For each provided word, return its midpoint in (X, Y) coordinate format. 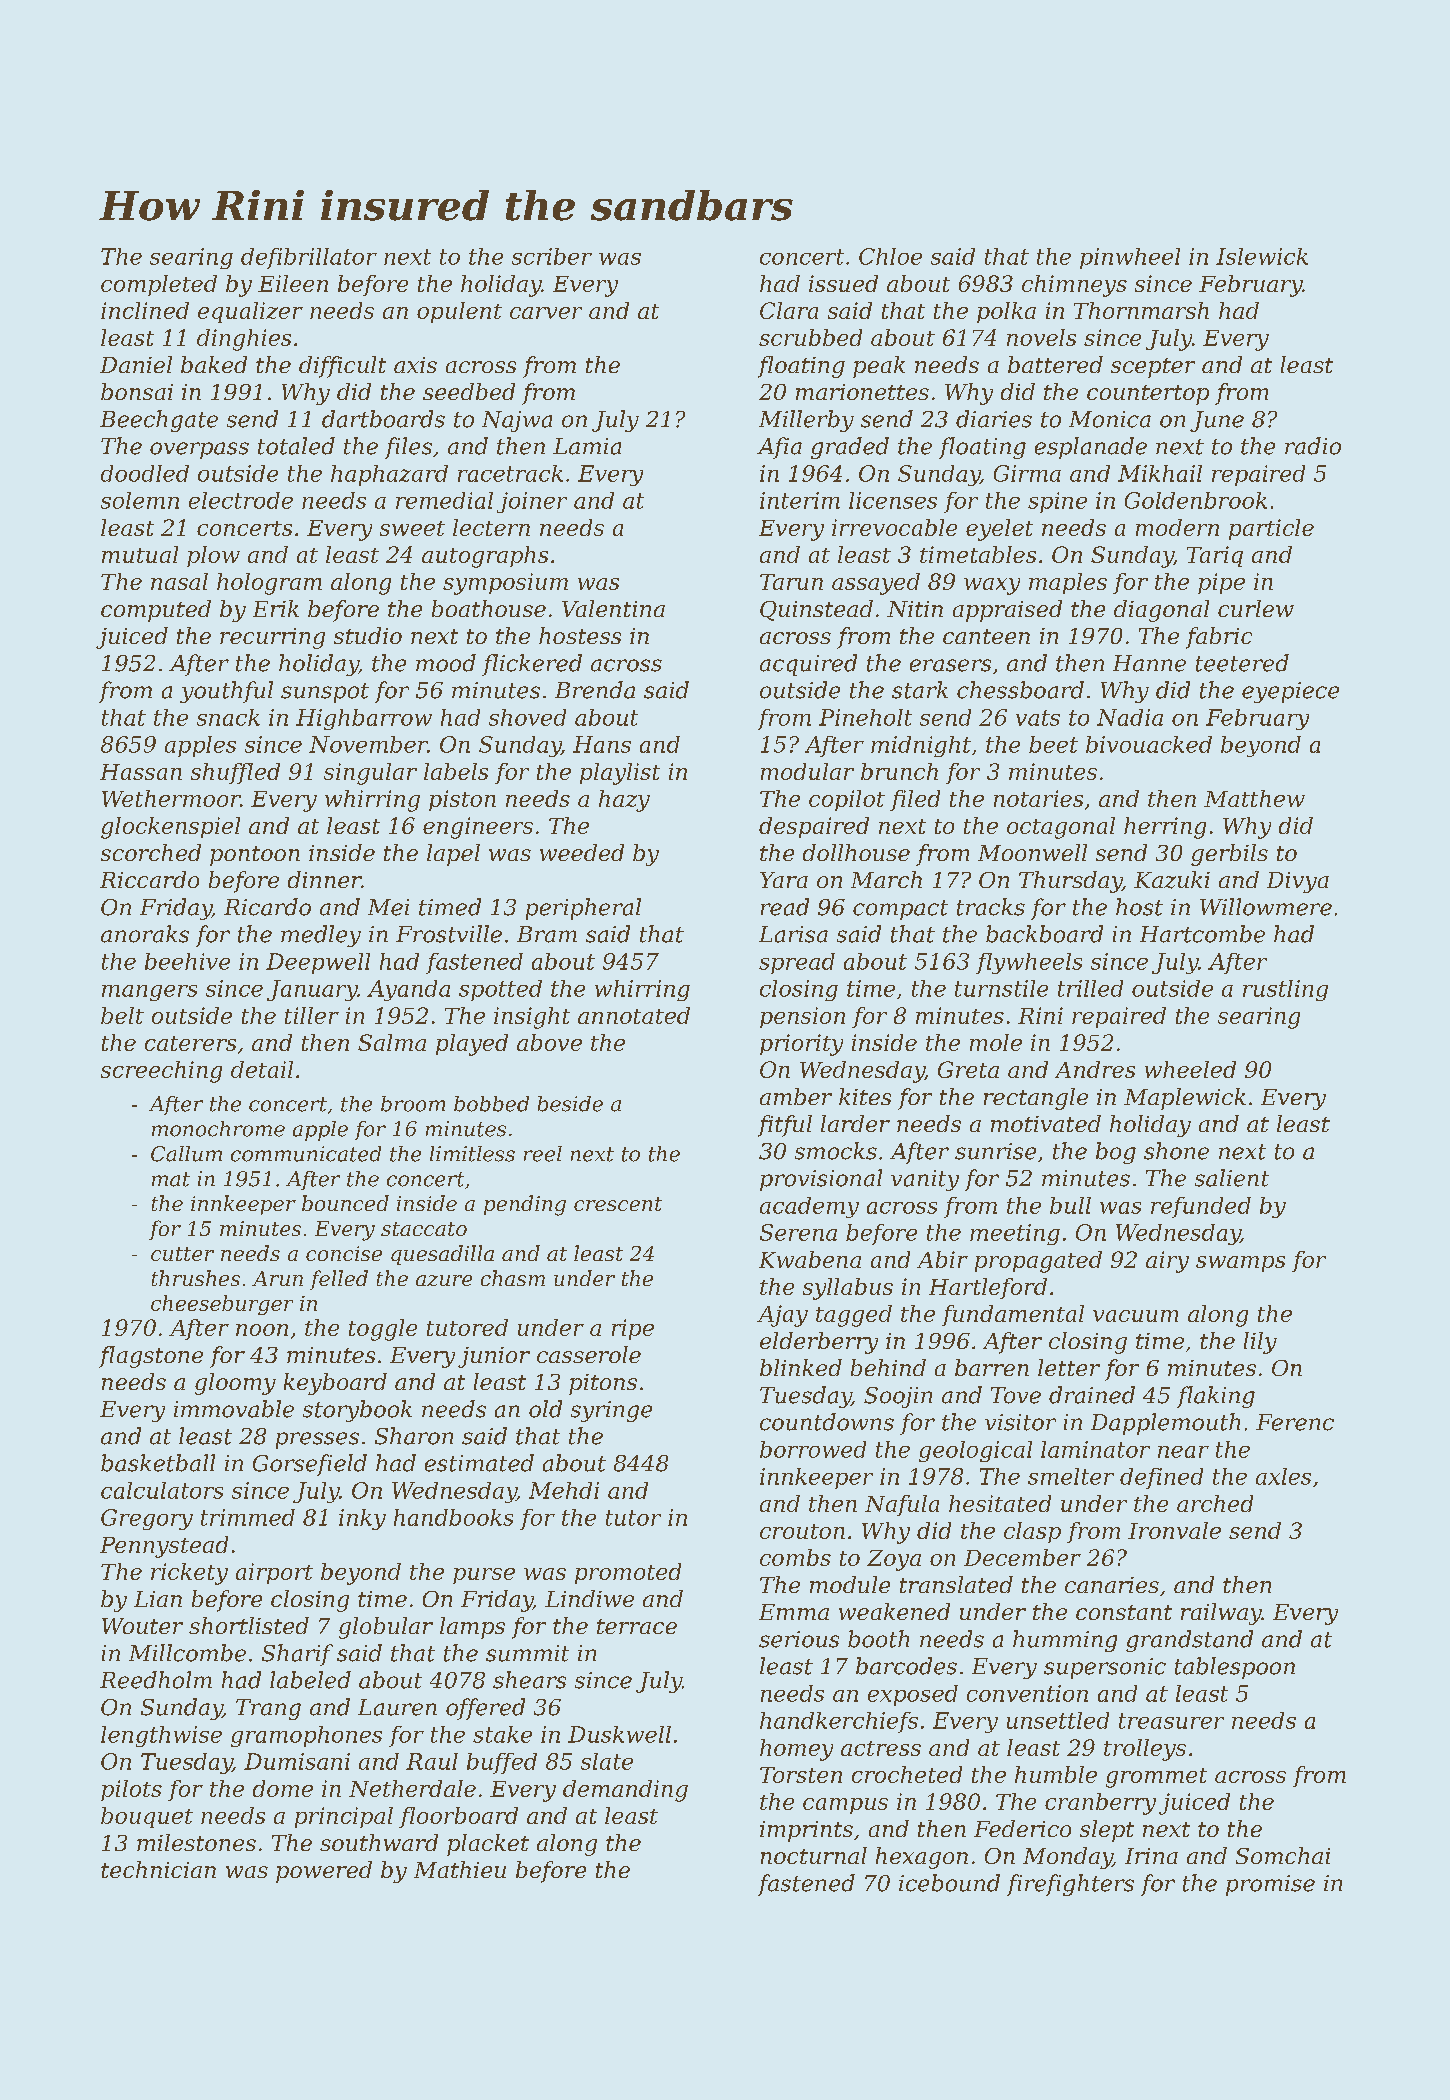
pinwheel (1130, 258)
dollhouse (856, 852)
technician (158, 1869)
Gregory (147, 1519)
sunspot (325, 693)
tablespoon (1235, 1668)
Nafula (902, 1505)
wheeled (1190, 1069)
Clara (789, 310)
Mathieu (460, 1869)
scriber (552, 256)
